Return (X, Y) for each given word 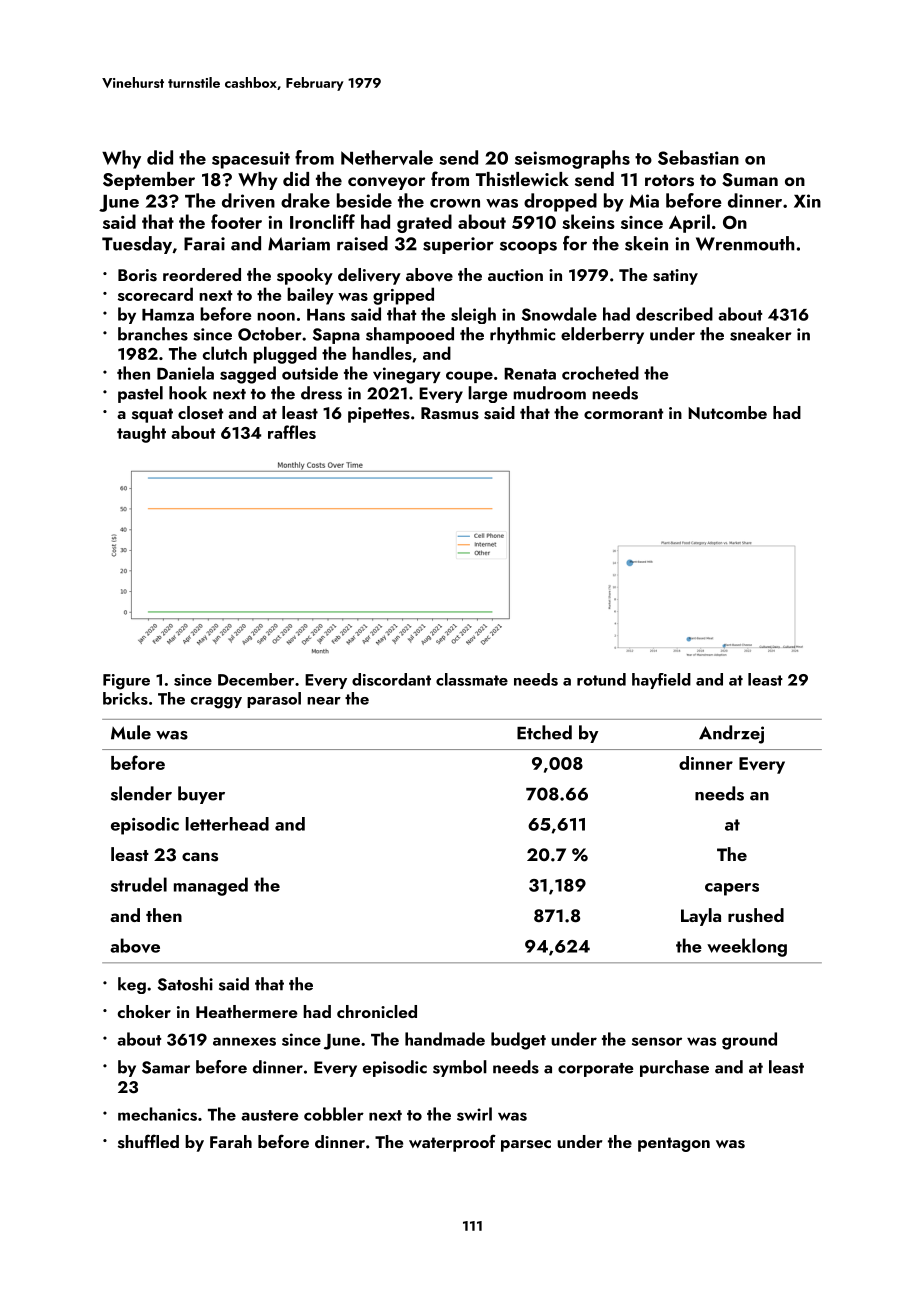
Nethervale (387, 157)
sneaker (761, 334)
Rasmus (450, 413)
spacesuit (251, 160)
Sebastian (698, 157)
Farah (231, 1141)
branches (153, 334)
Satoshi (185, 984)
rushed (756, 915)
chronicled (377, 1011)
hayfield (661, 681)
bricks (125, 698)
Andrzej (731, 734)
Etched (544, 732)
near (324, 701)
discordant (391, 679)
